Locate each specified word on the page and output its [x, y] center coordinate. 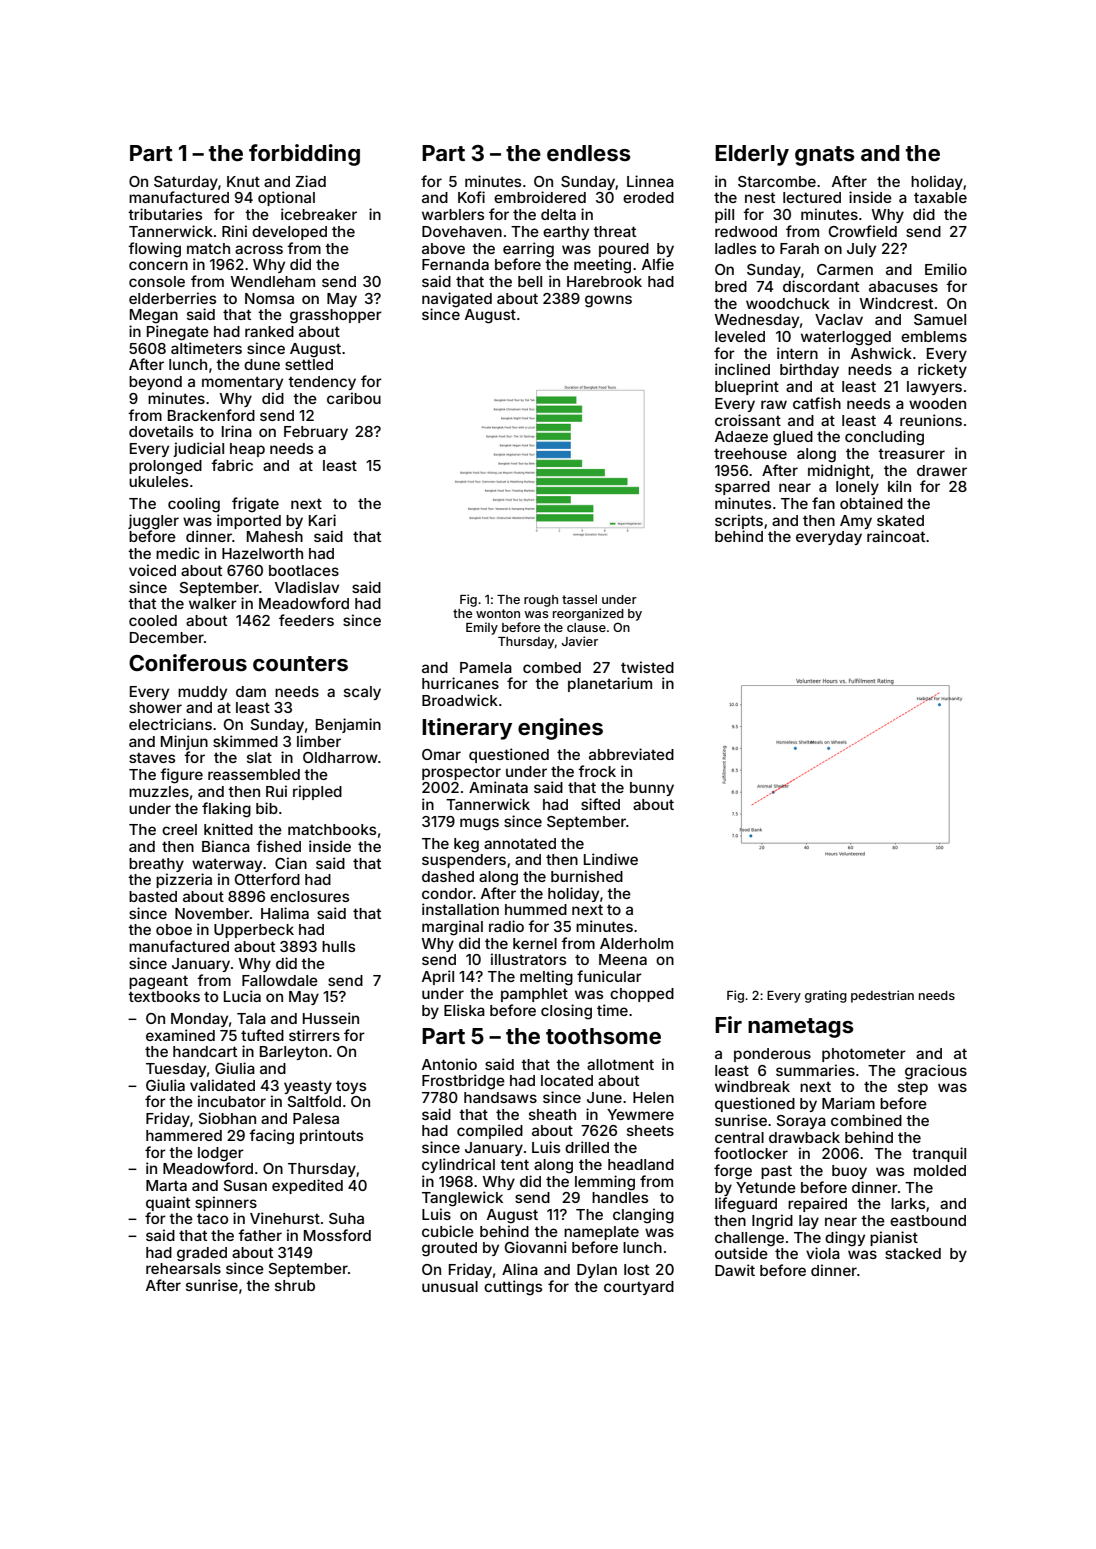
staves [152, 758]
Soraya [801, 1122]
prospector [461, 773]
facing [271, 1137]
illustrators [528, 959]
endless [589, 153]
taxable [940, 197]
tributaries [165, 214]
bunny [652, 789]
